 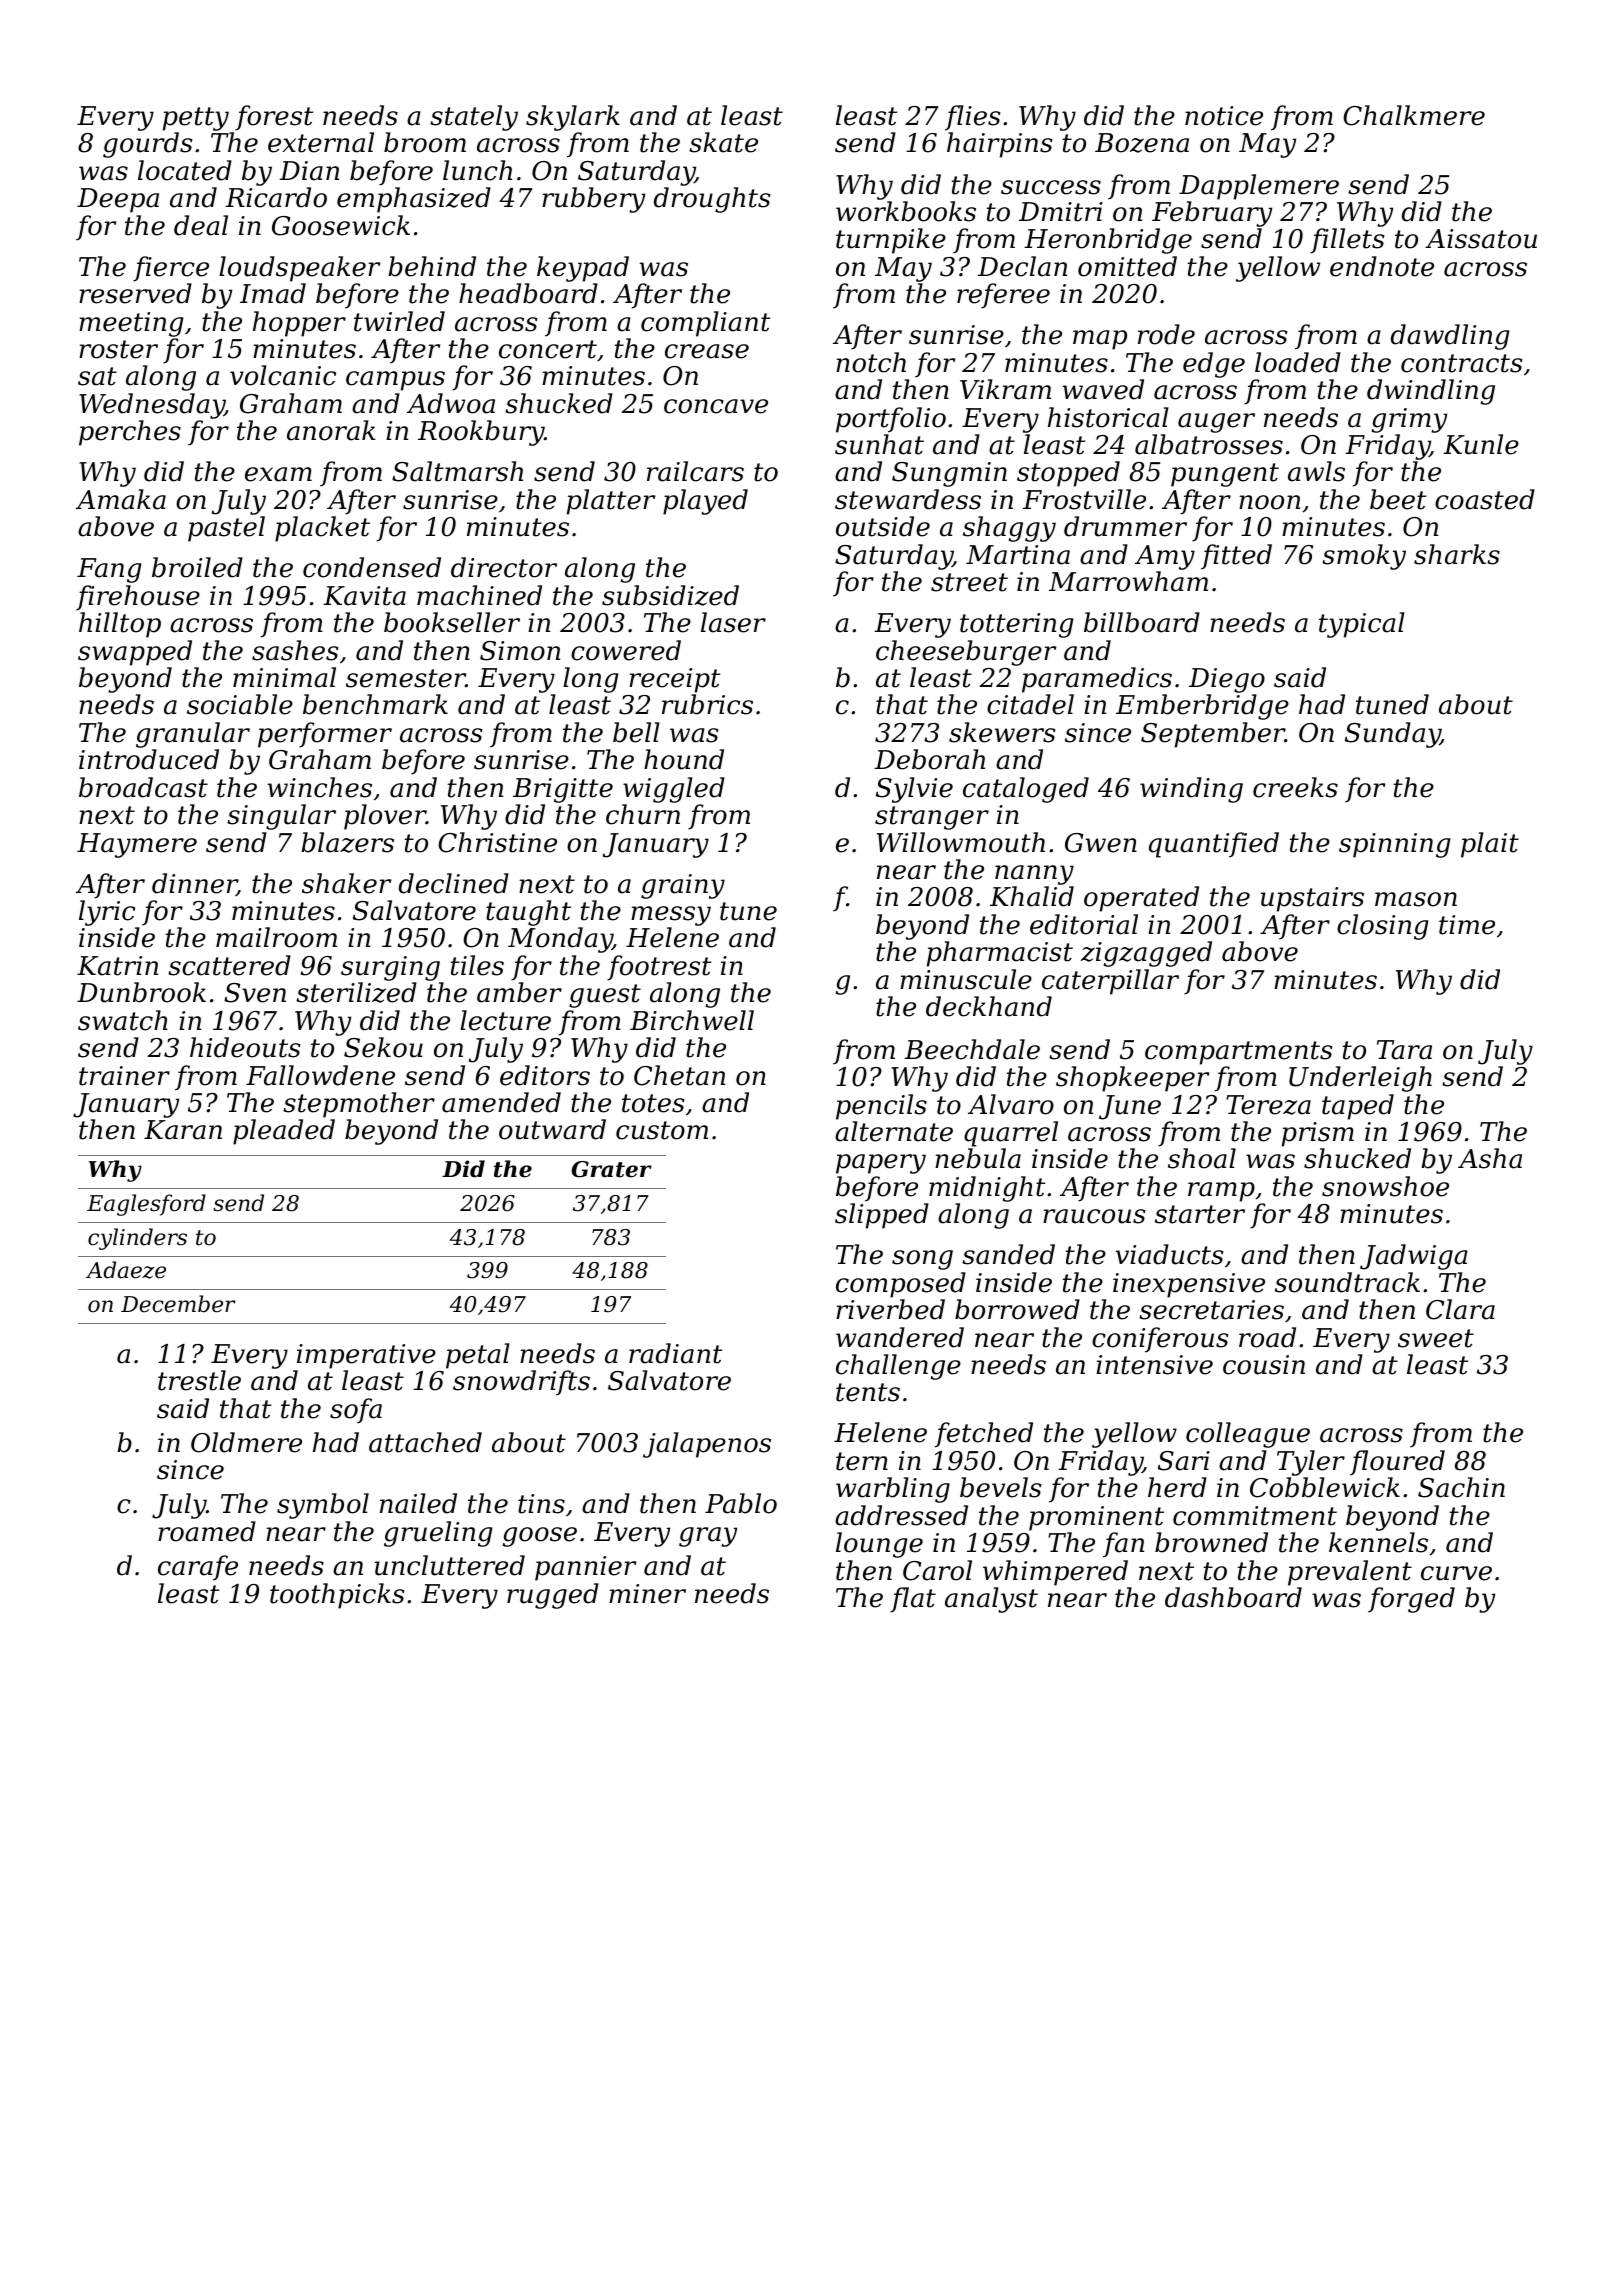 I want to click on carafe, so click(x=198, y=1568).
